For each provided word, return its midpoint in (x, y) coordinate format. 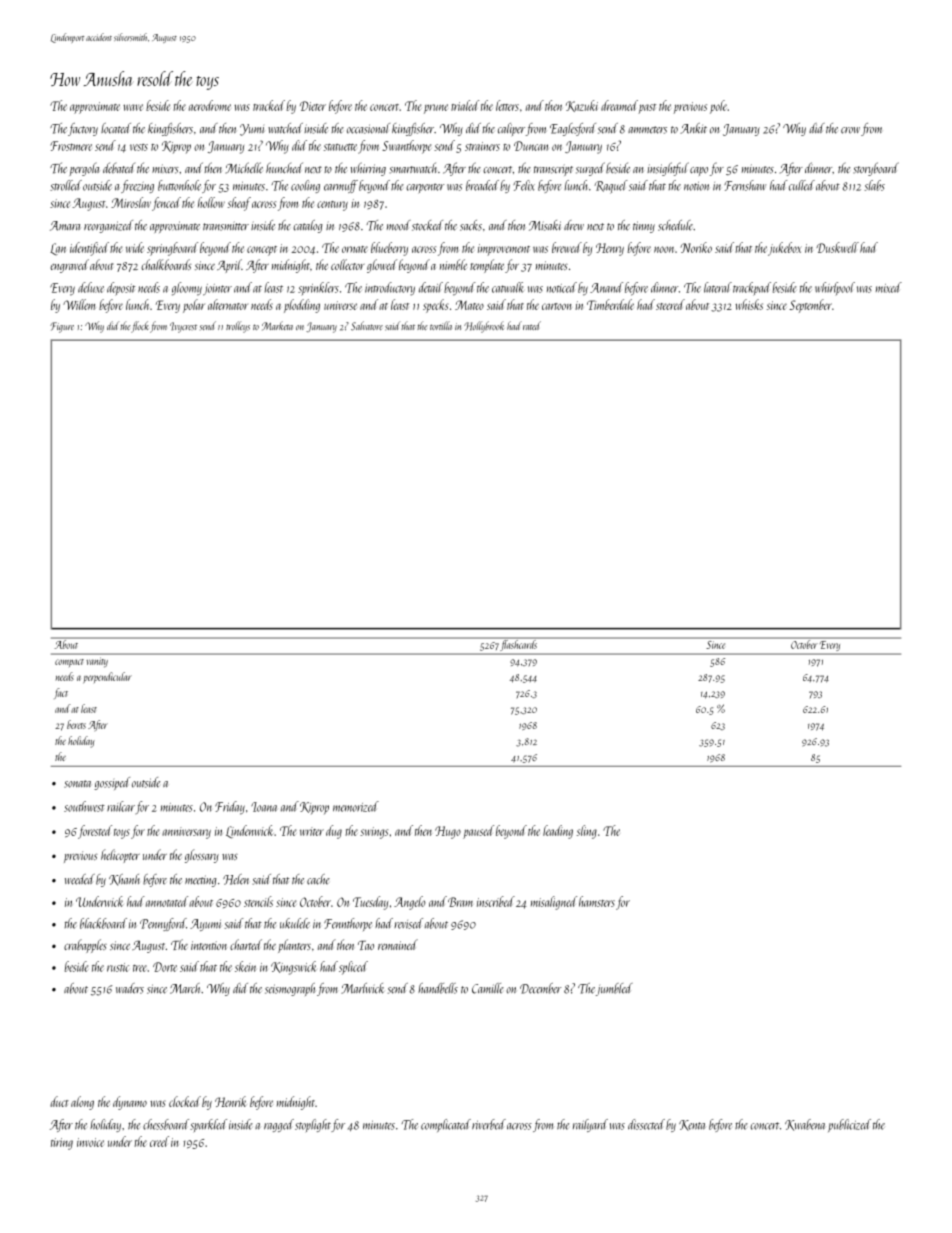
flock (140, 327)
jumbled (614, 989)
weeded (80, 879)
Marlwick (362, 988)
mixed (889, 287)
